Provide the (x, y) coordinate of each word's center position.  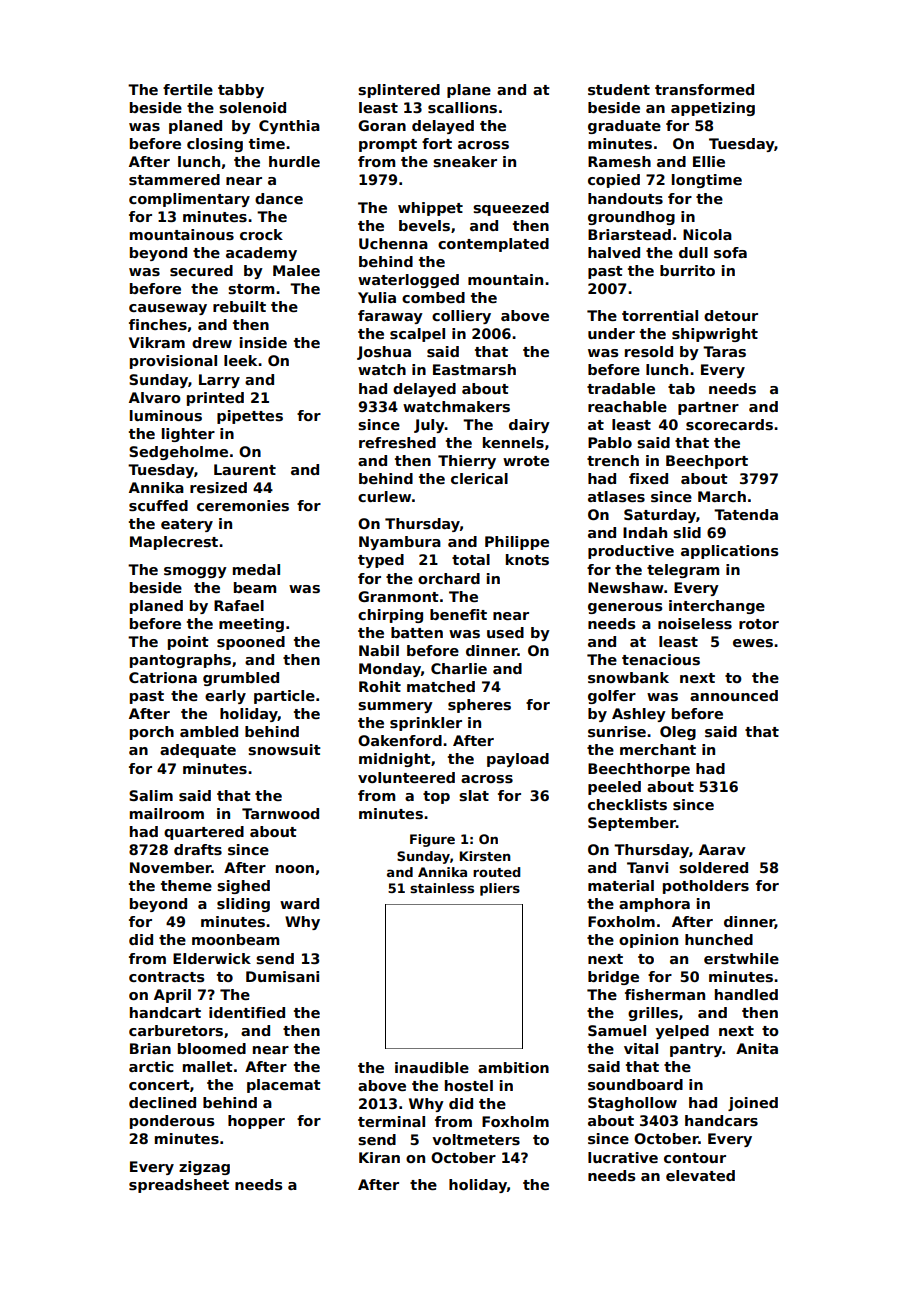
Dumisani (282, 976)
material (621, 885)
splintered (399, 91)
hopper (256, 1122)
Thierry (467, 462)
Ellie (709, 161)
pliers (500, 889)
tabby (241, 91)
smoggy (195, 572)
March (722, 496)
